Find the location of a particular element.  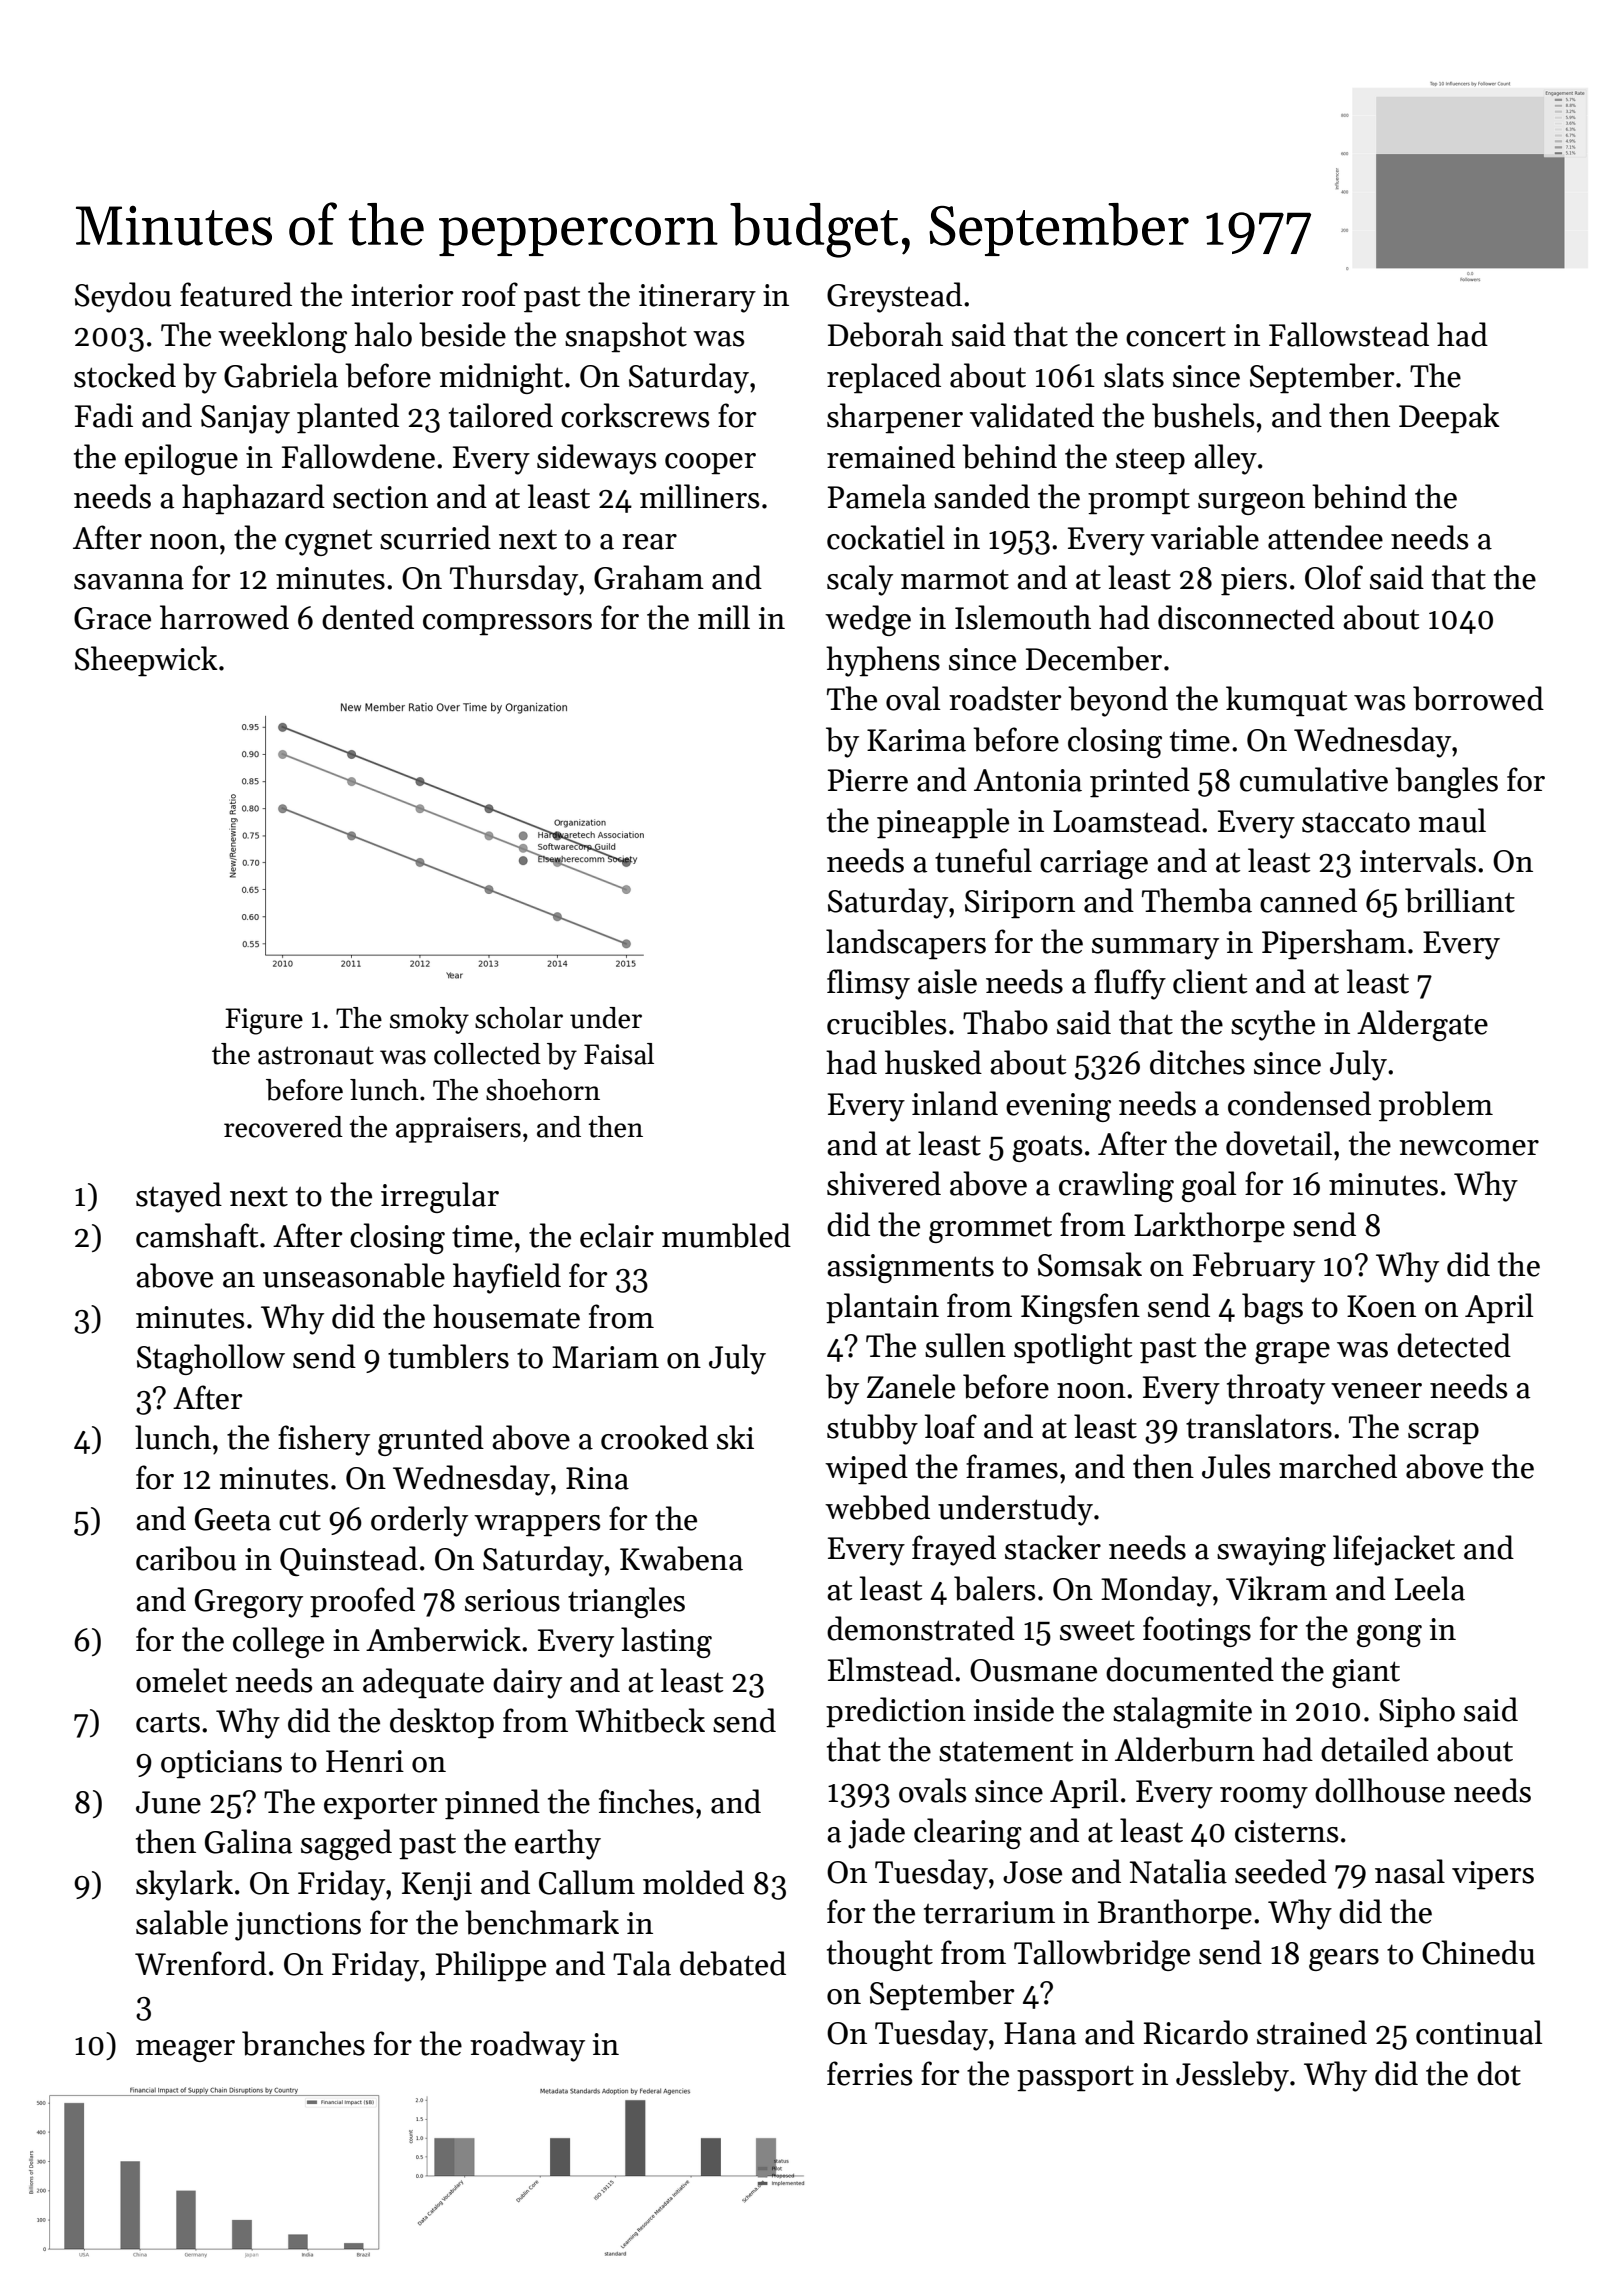

bushels is located at coordinates (1203, 415).
